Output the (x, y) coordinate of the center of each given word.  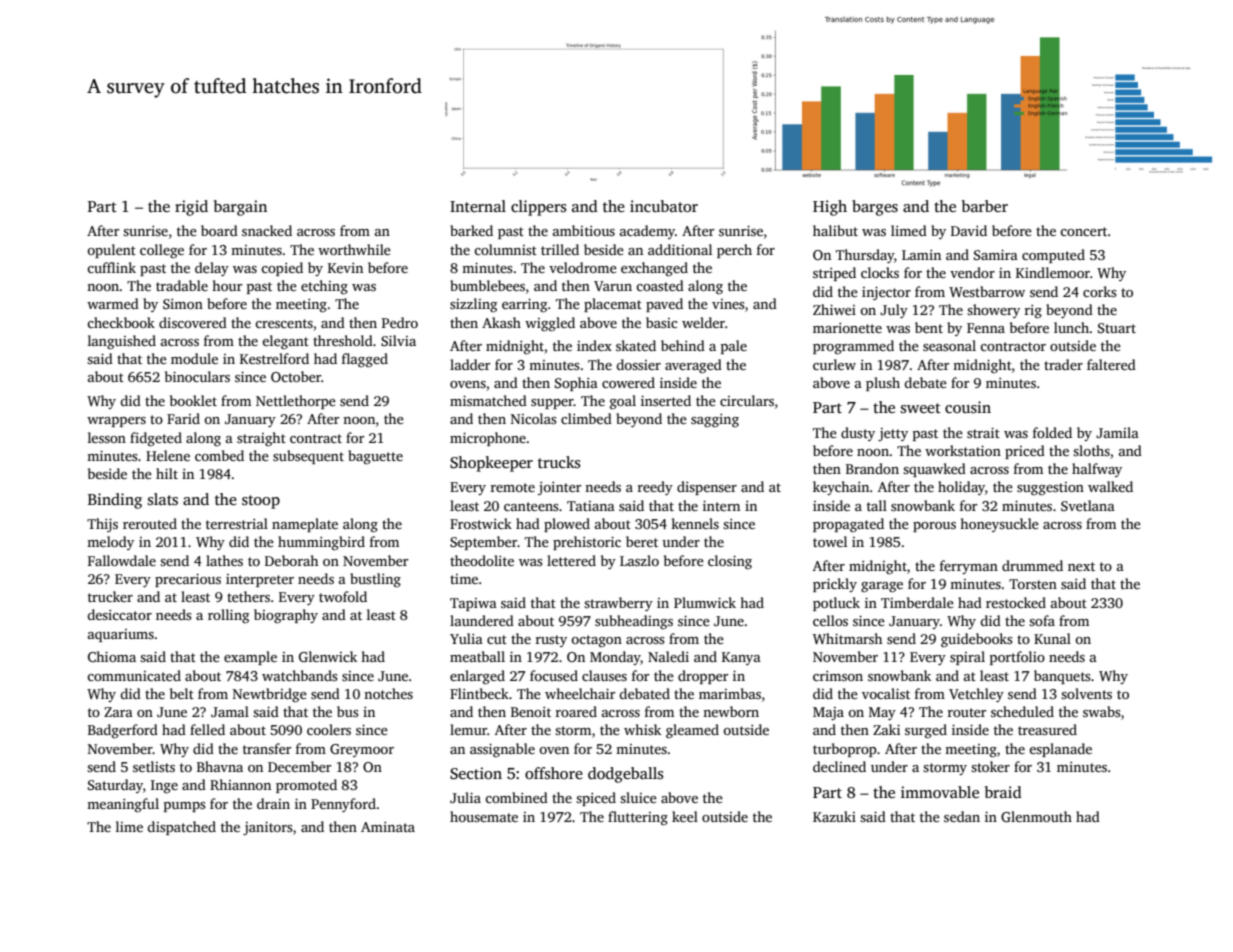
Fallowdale (122, 560)
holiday (961, 488)
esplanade (1060, 750)
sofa (1042, 620)
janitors (268, 828)
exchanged (654, 269)
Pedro (400, 322)
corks (1100, 291)
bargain (240, 208)
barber (985, 206)
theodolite (482, 560)
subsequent (308, 457)
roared (576, 711)
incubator (664, 206)
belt (182, 693)
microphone (488, 439)
